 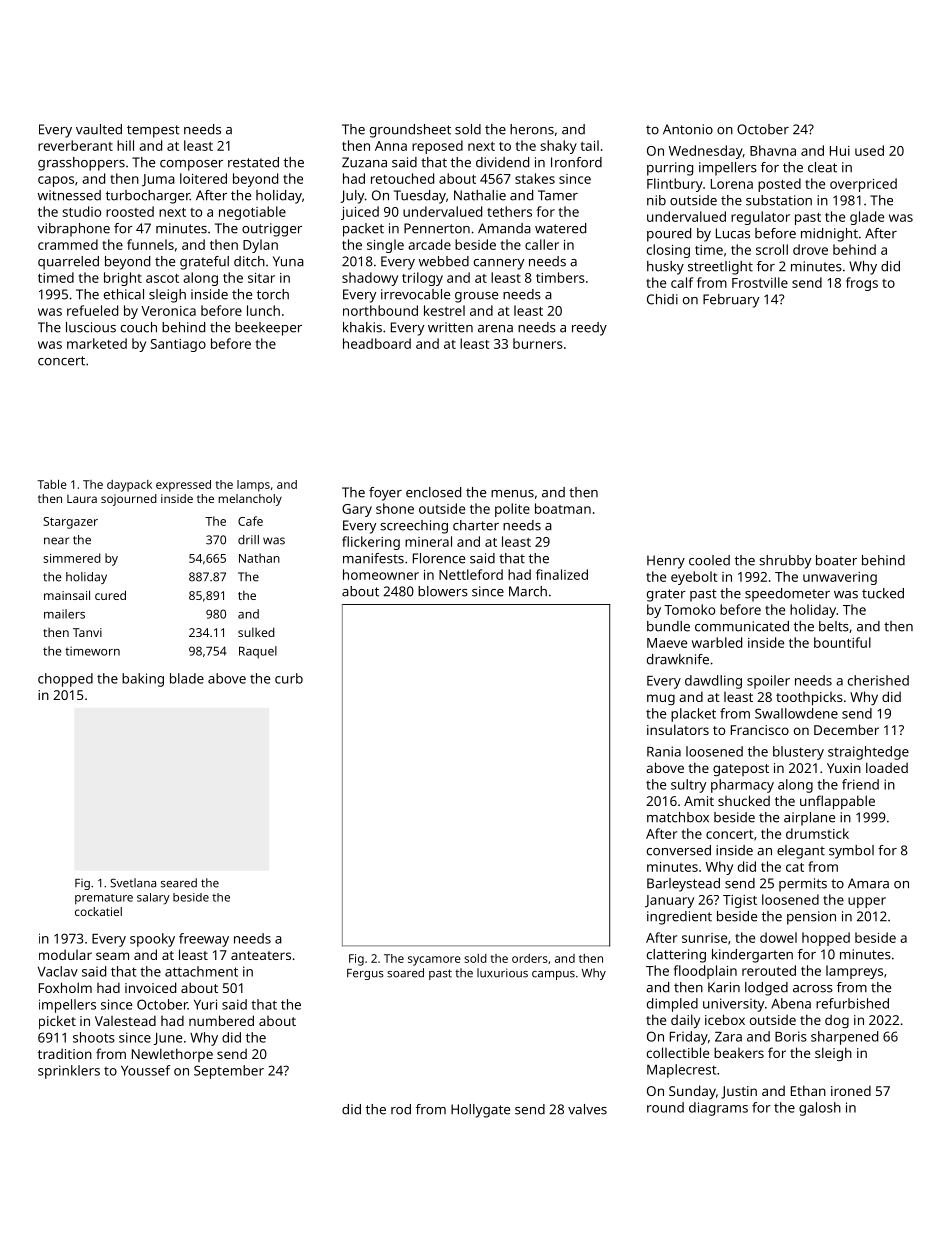 I want to click on September, so click(x=229, y=1072).
